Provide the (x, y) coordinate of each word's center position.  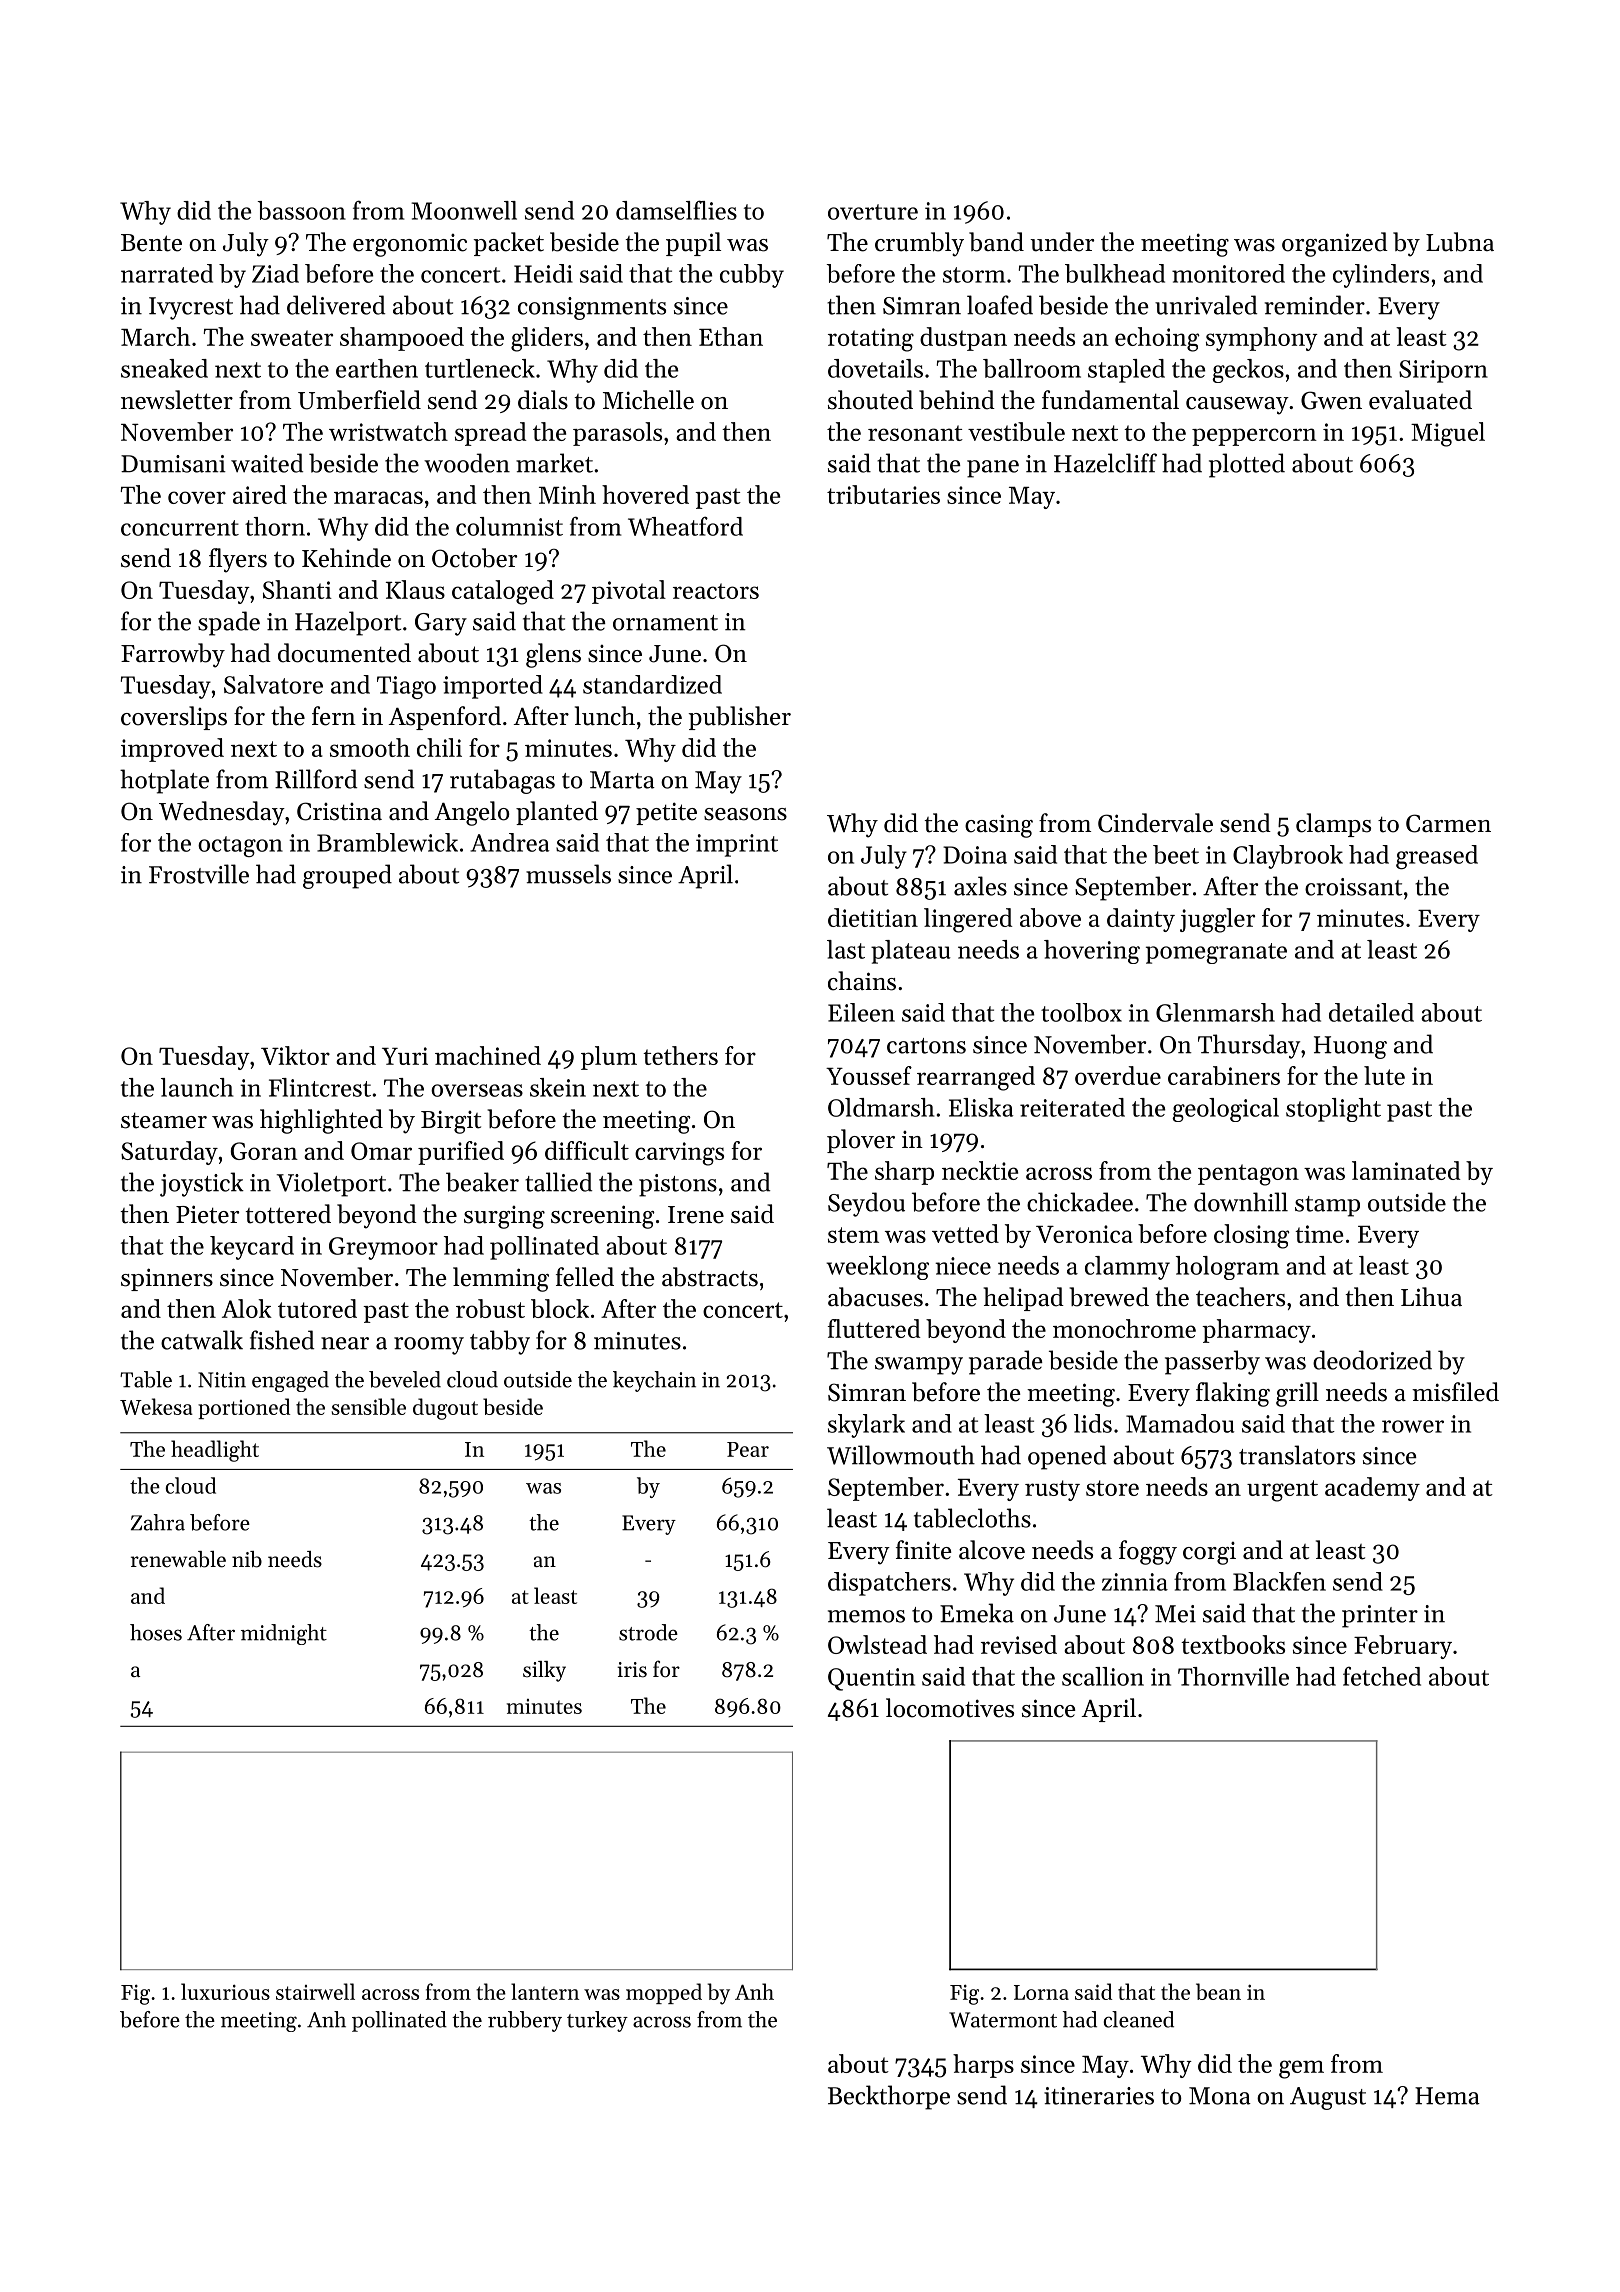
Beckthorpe (889, 2097)
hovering (1092, 952)
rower (1413, 1426)
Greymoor (383, 1248)
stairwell (315, 1991)
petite (666, 813)
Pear (748, 1449)
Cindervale (1155, 823)
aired (260, 494)
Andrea (510, 842)
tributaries (883, 494)
